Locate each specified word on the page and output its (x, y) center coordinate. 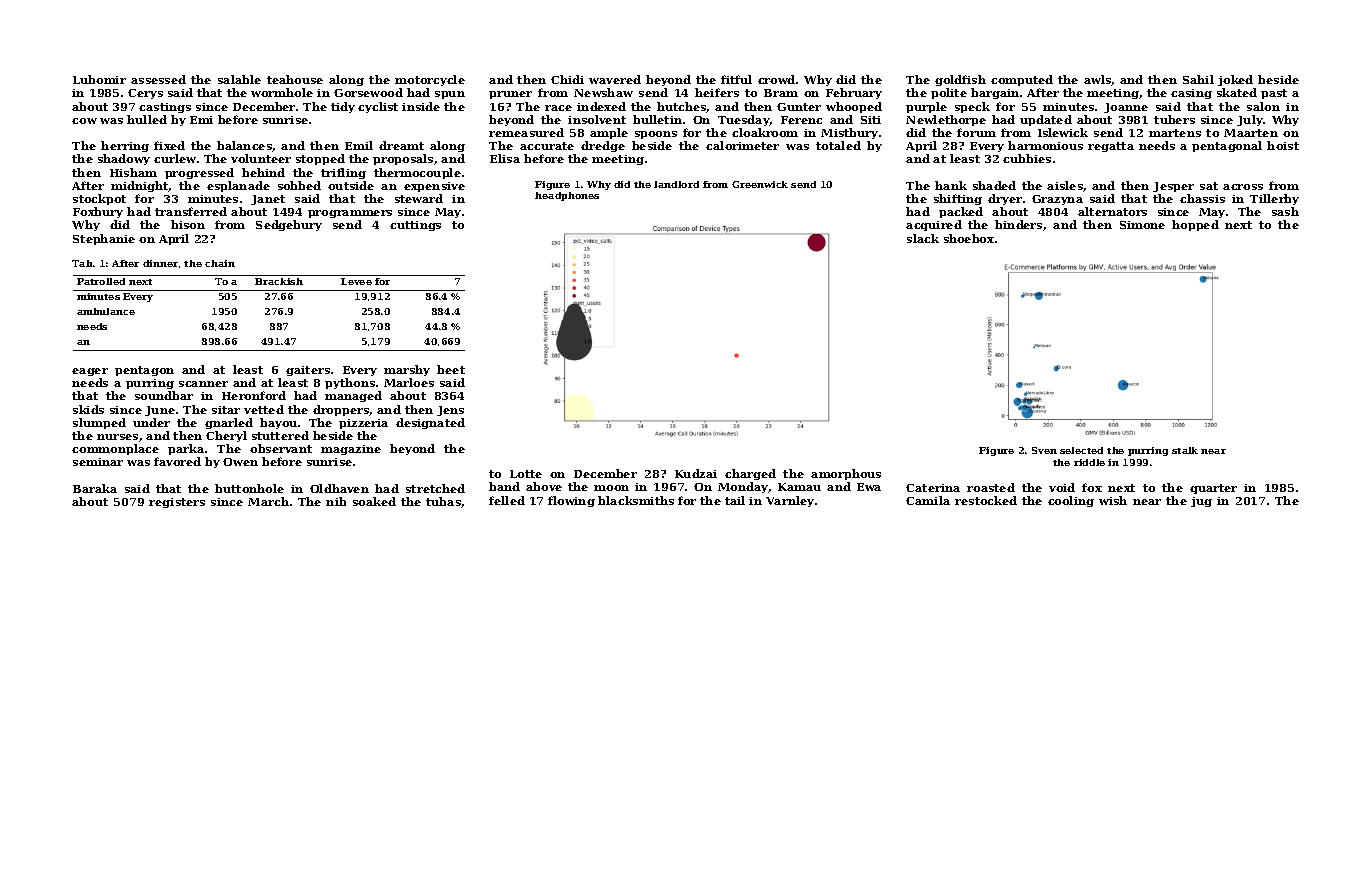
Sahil (1198, 79)
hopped (1195, 225)
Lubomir (99, 79)
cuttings (415, 226)
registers (177, 503)
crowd (776, 79)
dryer (1005, 199)
